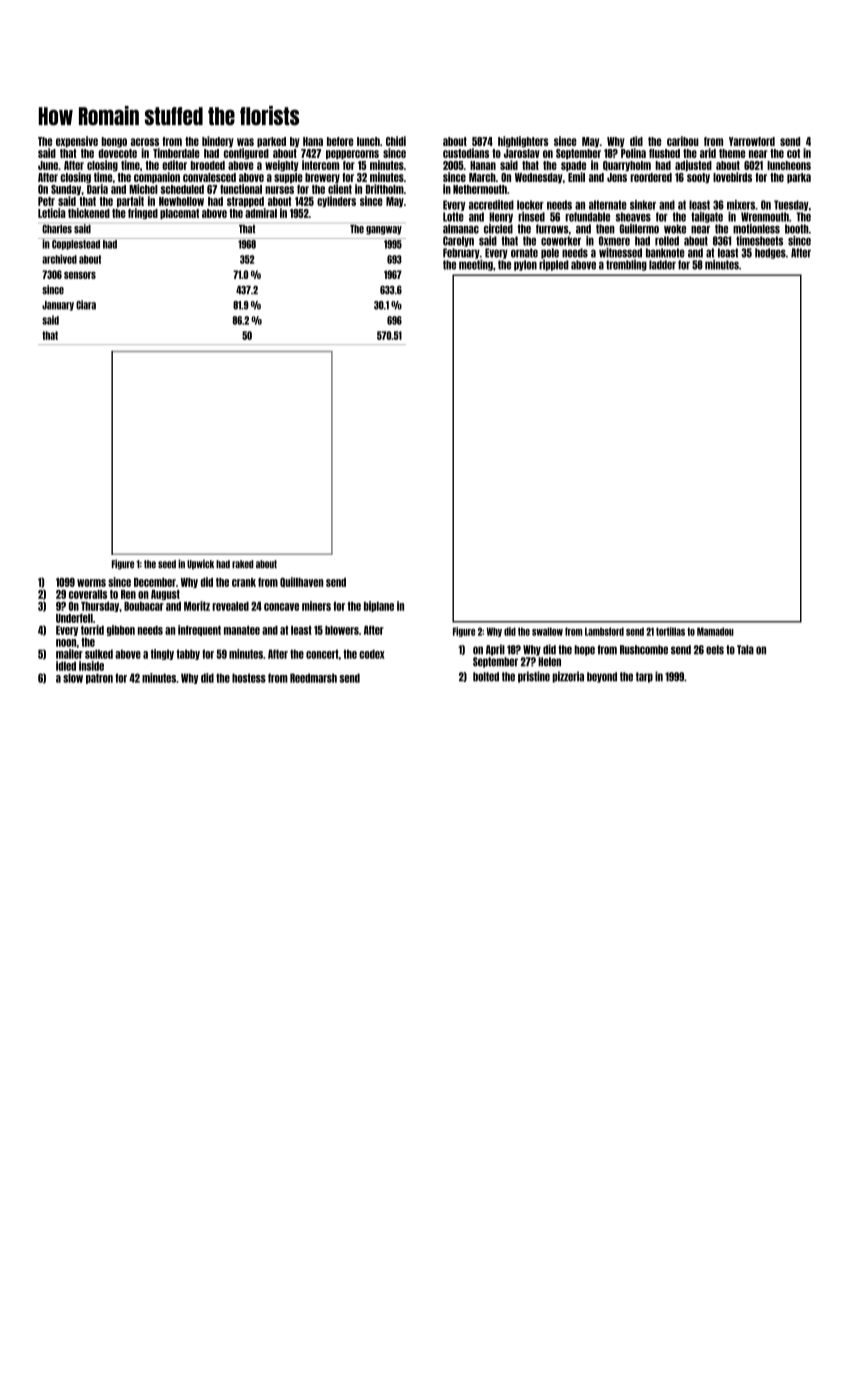  Describe the element at coordinates (715, 631) in the page. I see `Mamadou` at that location.
